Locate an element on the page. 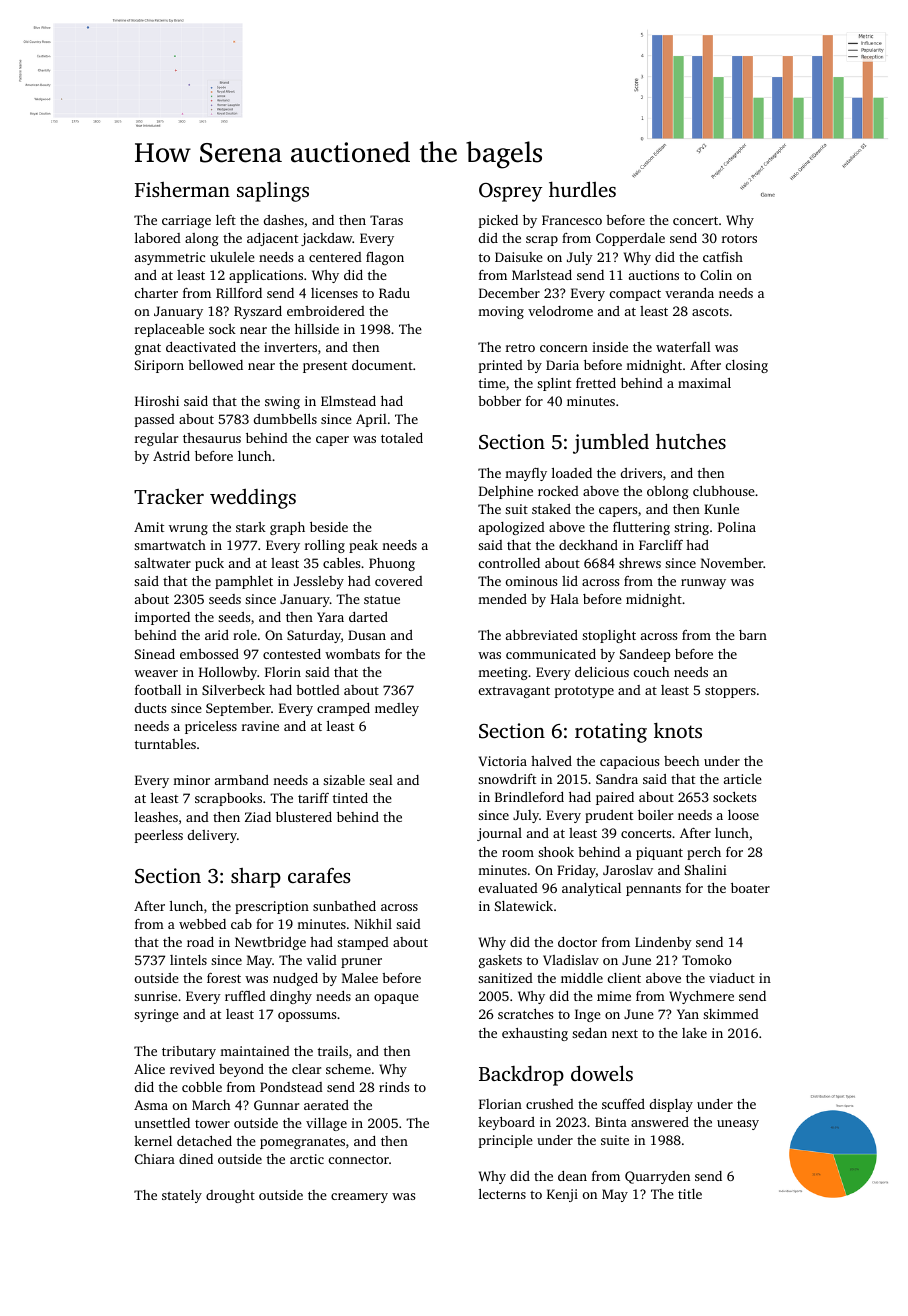  Copperdale is located at coordinates (630, 239).
